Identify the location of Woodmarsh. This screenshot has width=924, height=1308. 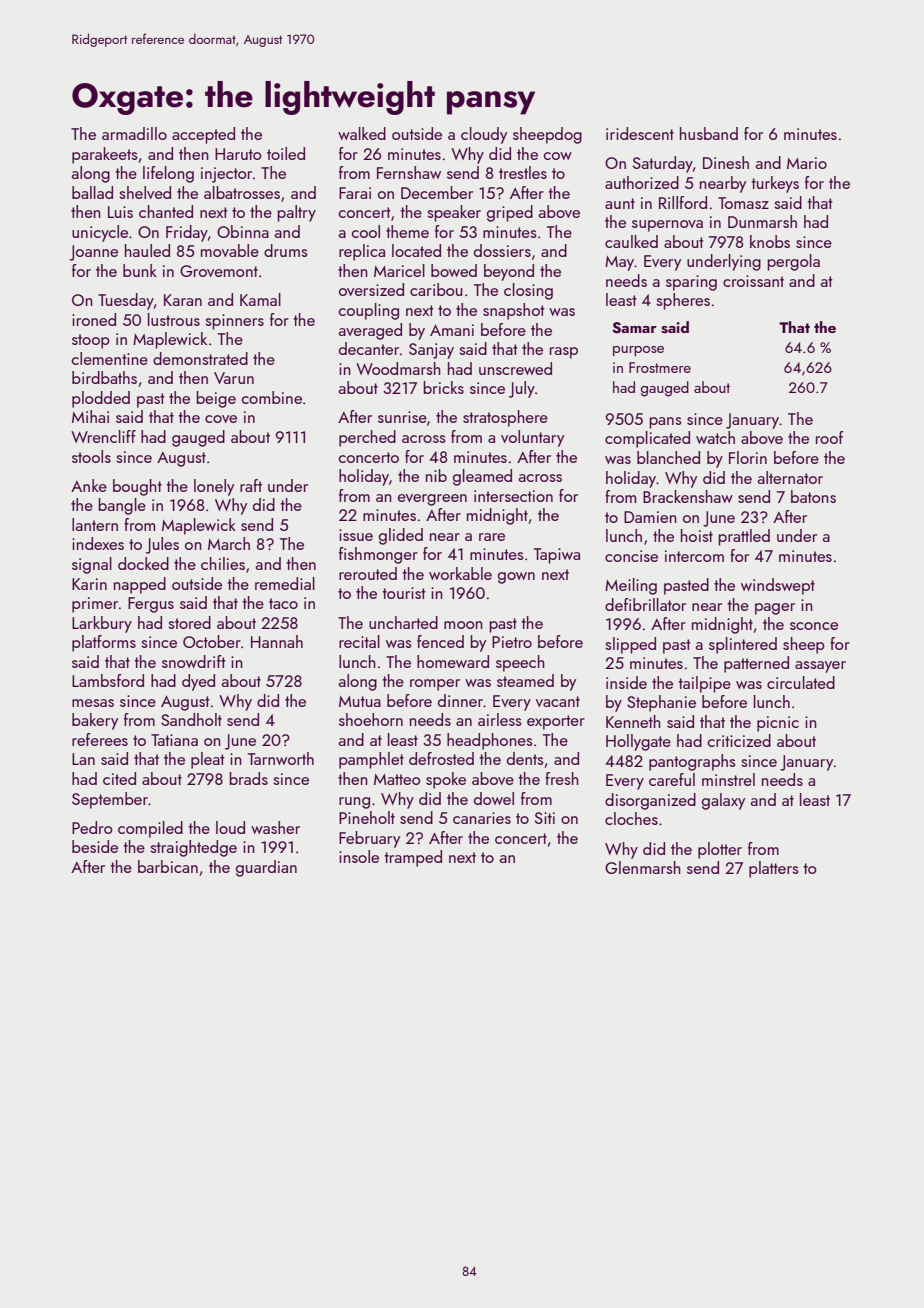
(398, 368).
